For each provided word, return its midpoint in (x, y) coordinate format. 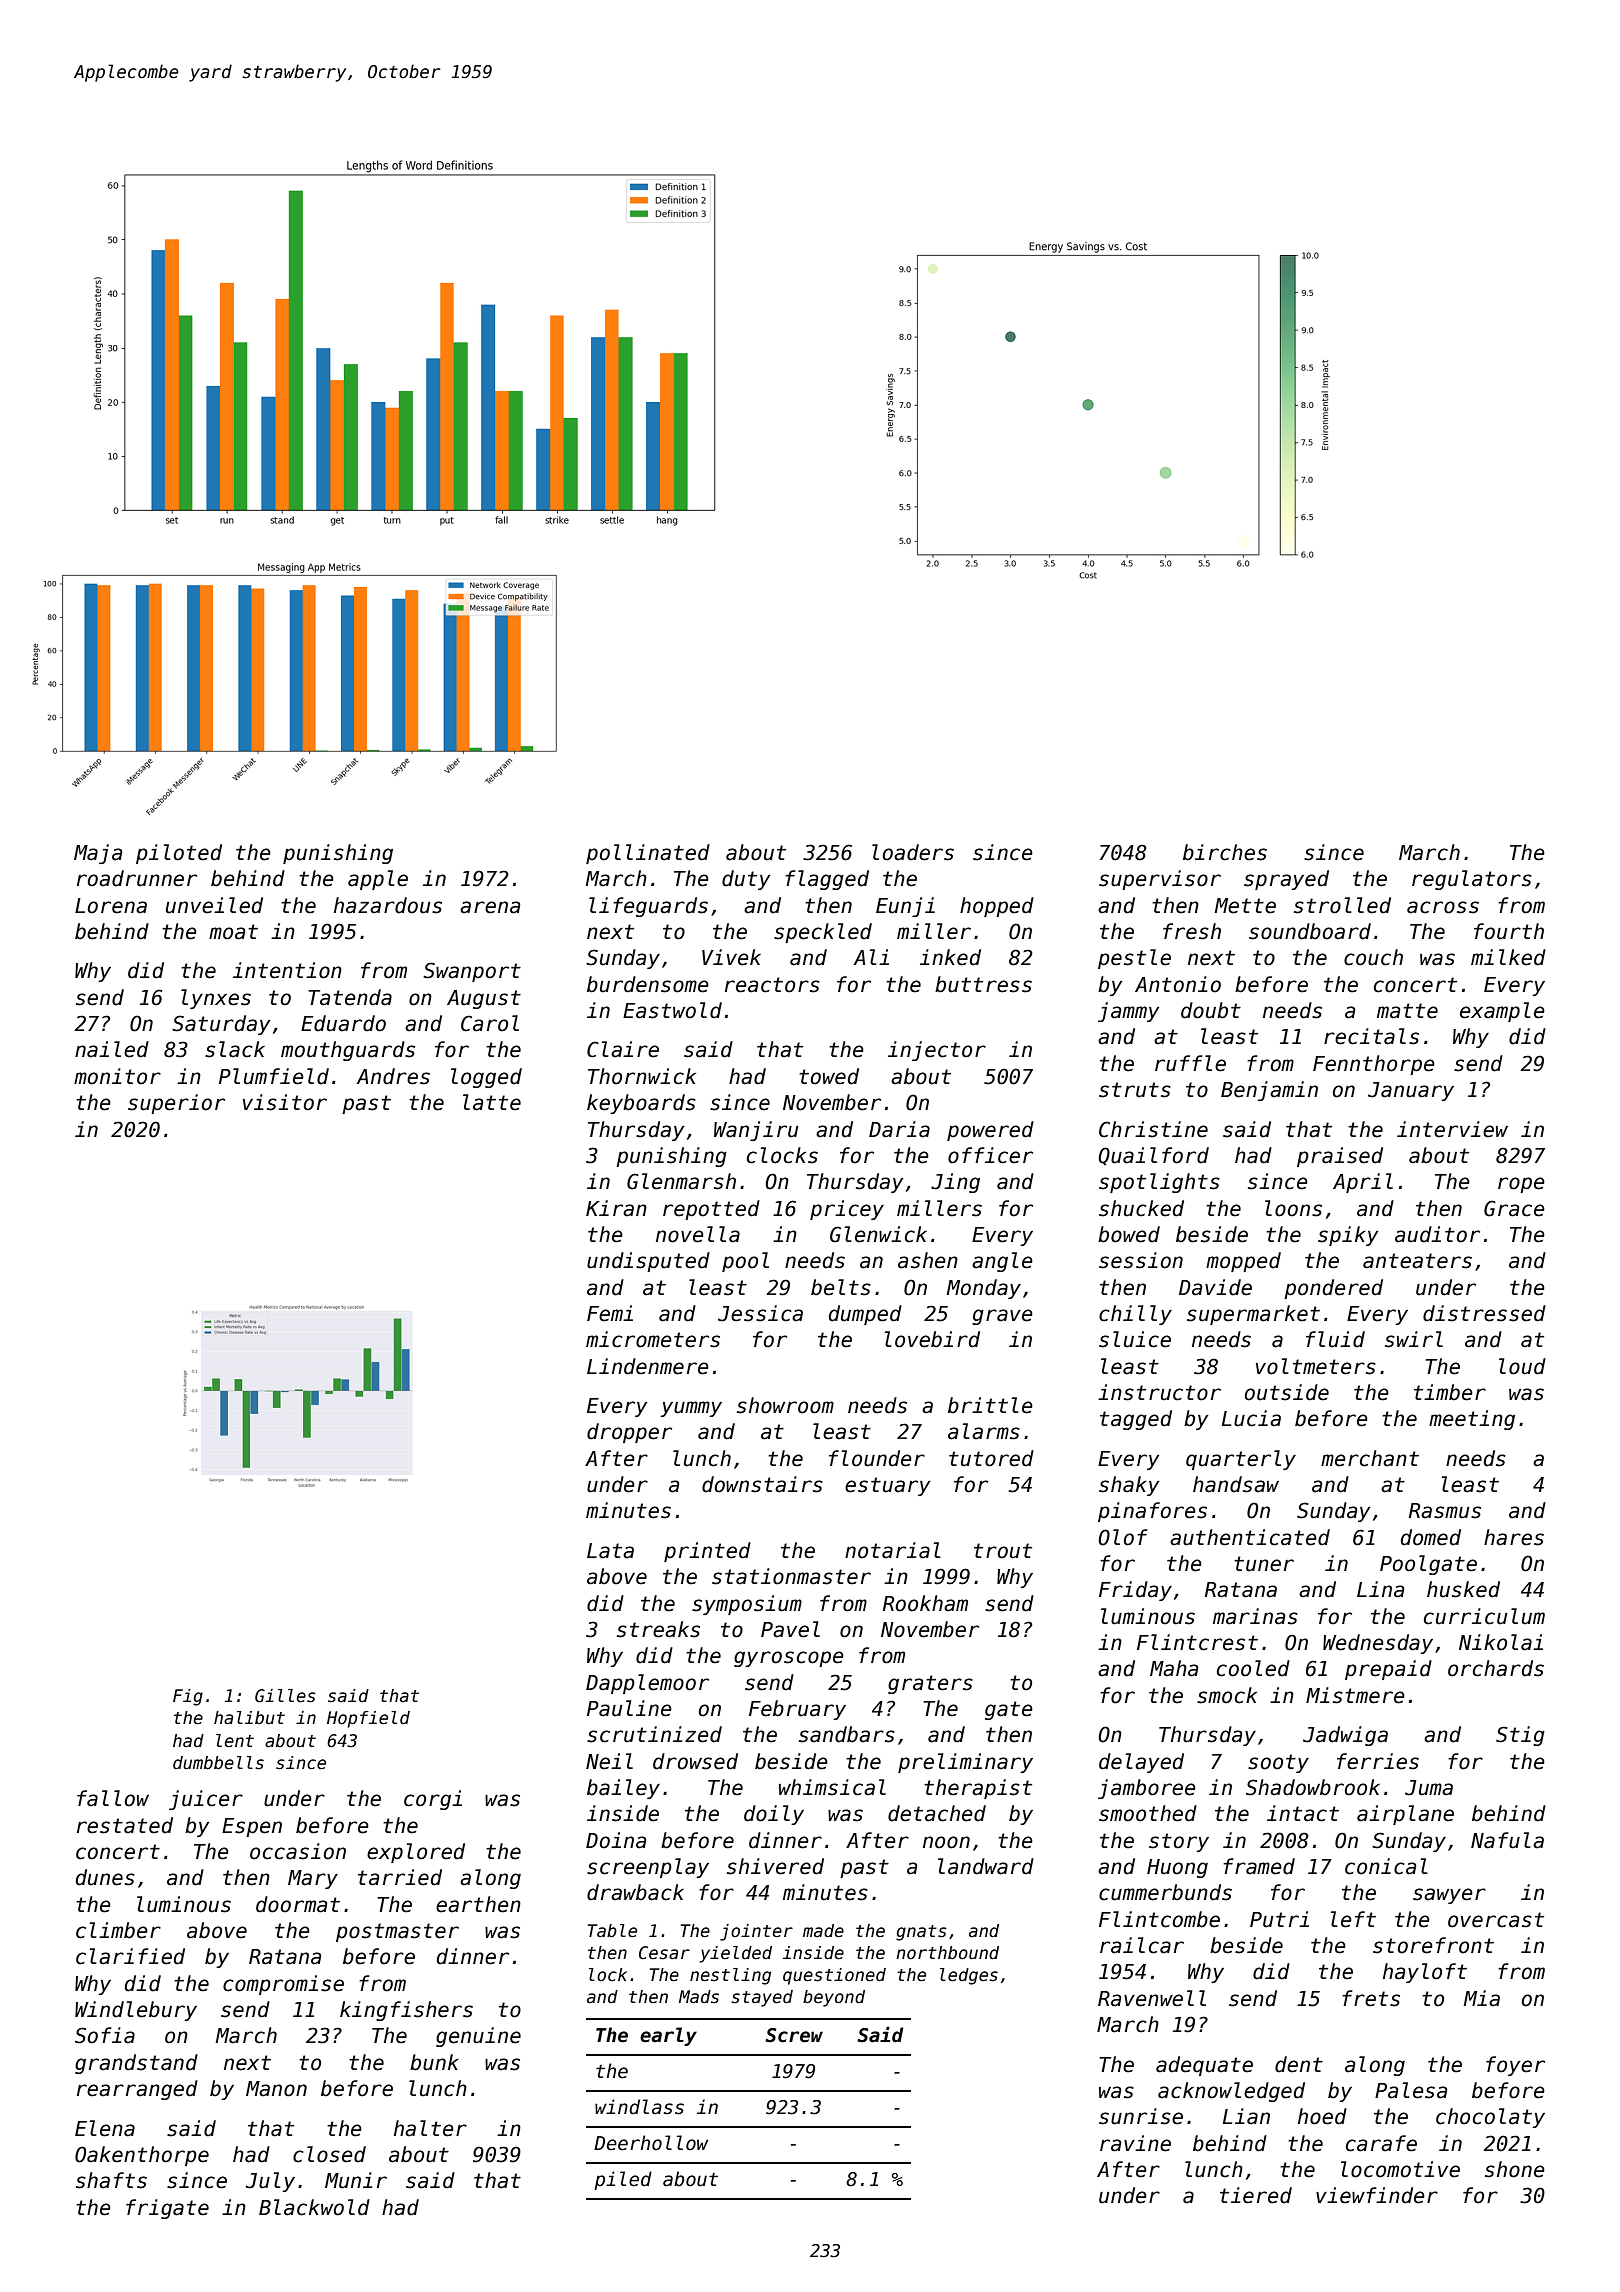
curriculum (1484, 1616)
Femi (610, 1313)
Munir (356, 2180)
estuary (888, 1486)
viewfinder (1377, 2195)
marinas (1255, 1616)
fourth (1509, 931)
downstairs (762, 1484)
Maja (98, 854)
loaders (913, 852)
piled (623, 2180)
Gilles (285, 1696)
